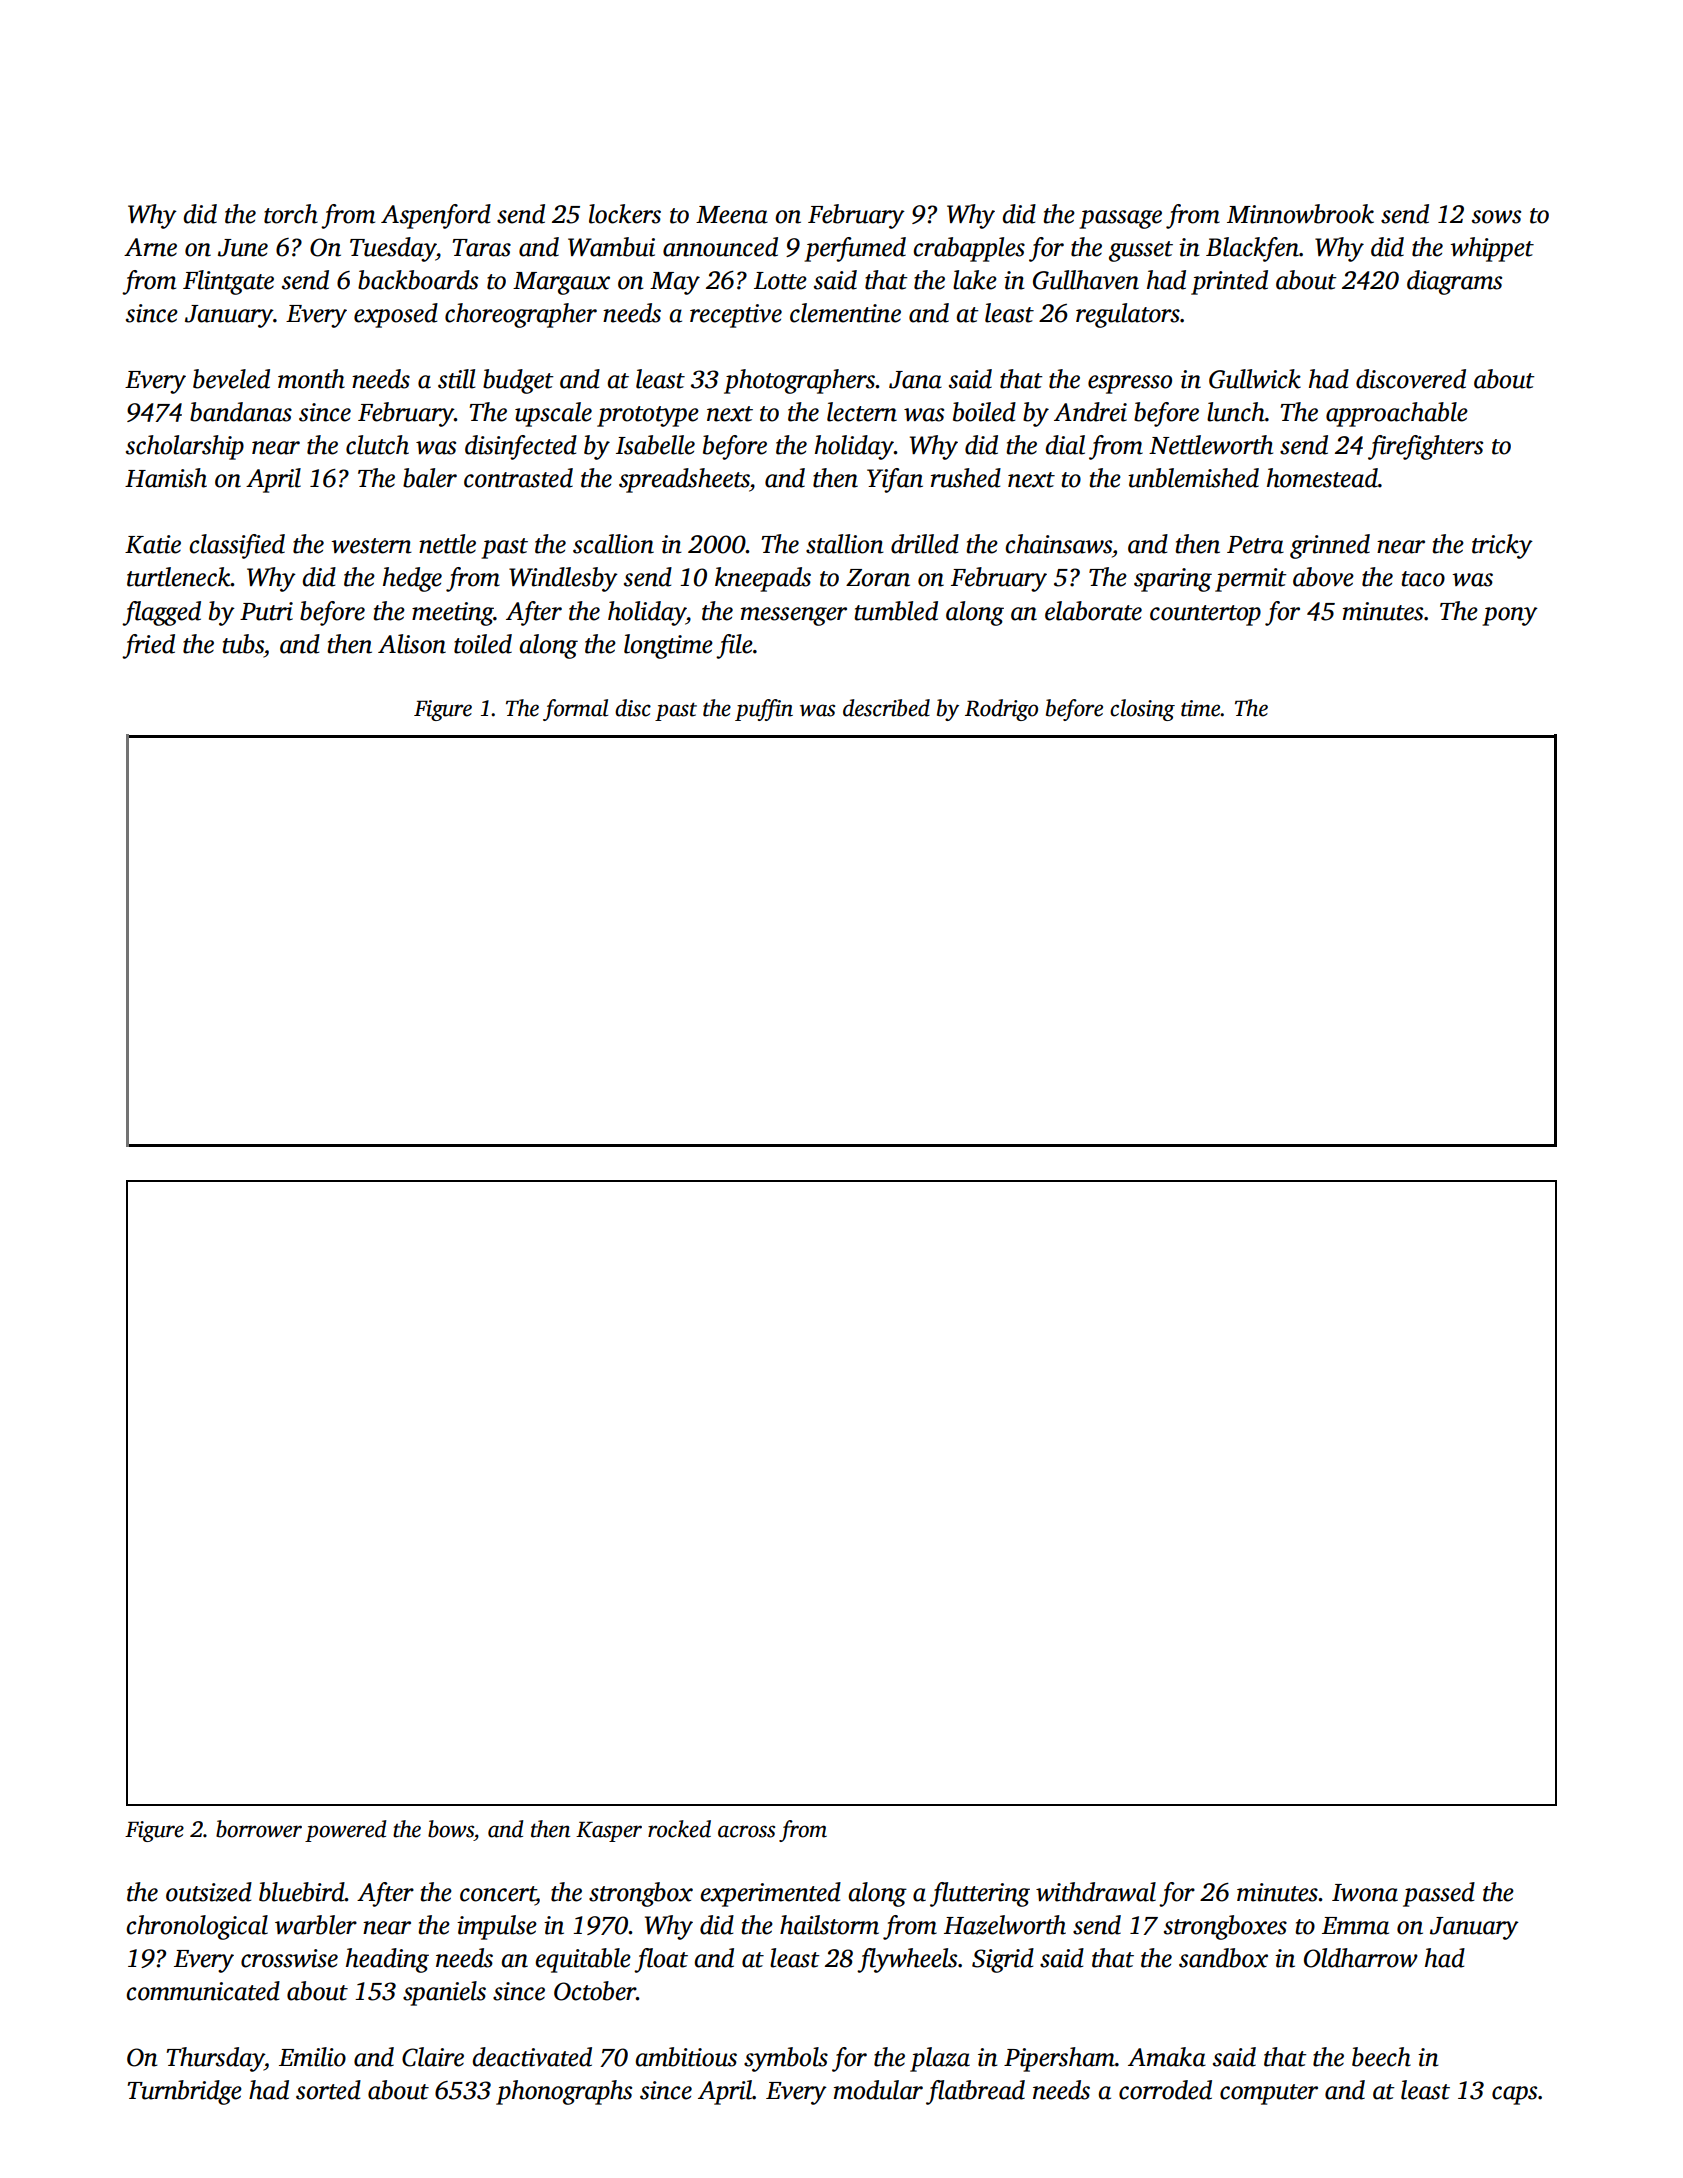 This screenshot has width=1683, height=2178. I want to click on Rodrigo, so click(1001, 710).
